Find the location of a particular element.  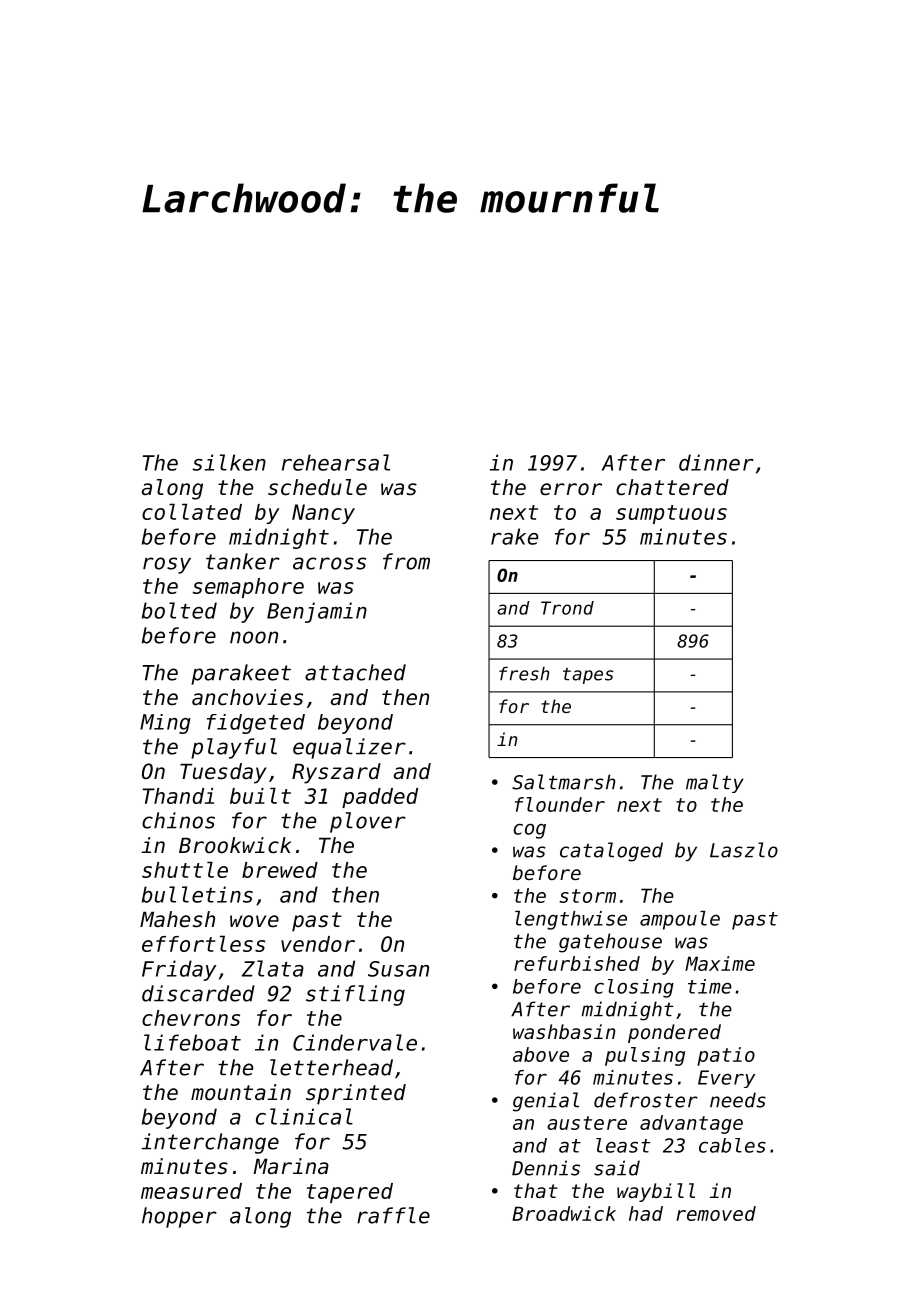

semaphore is located at coordinates (248, 588).
